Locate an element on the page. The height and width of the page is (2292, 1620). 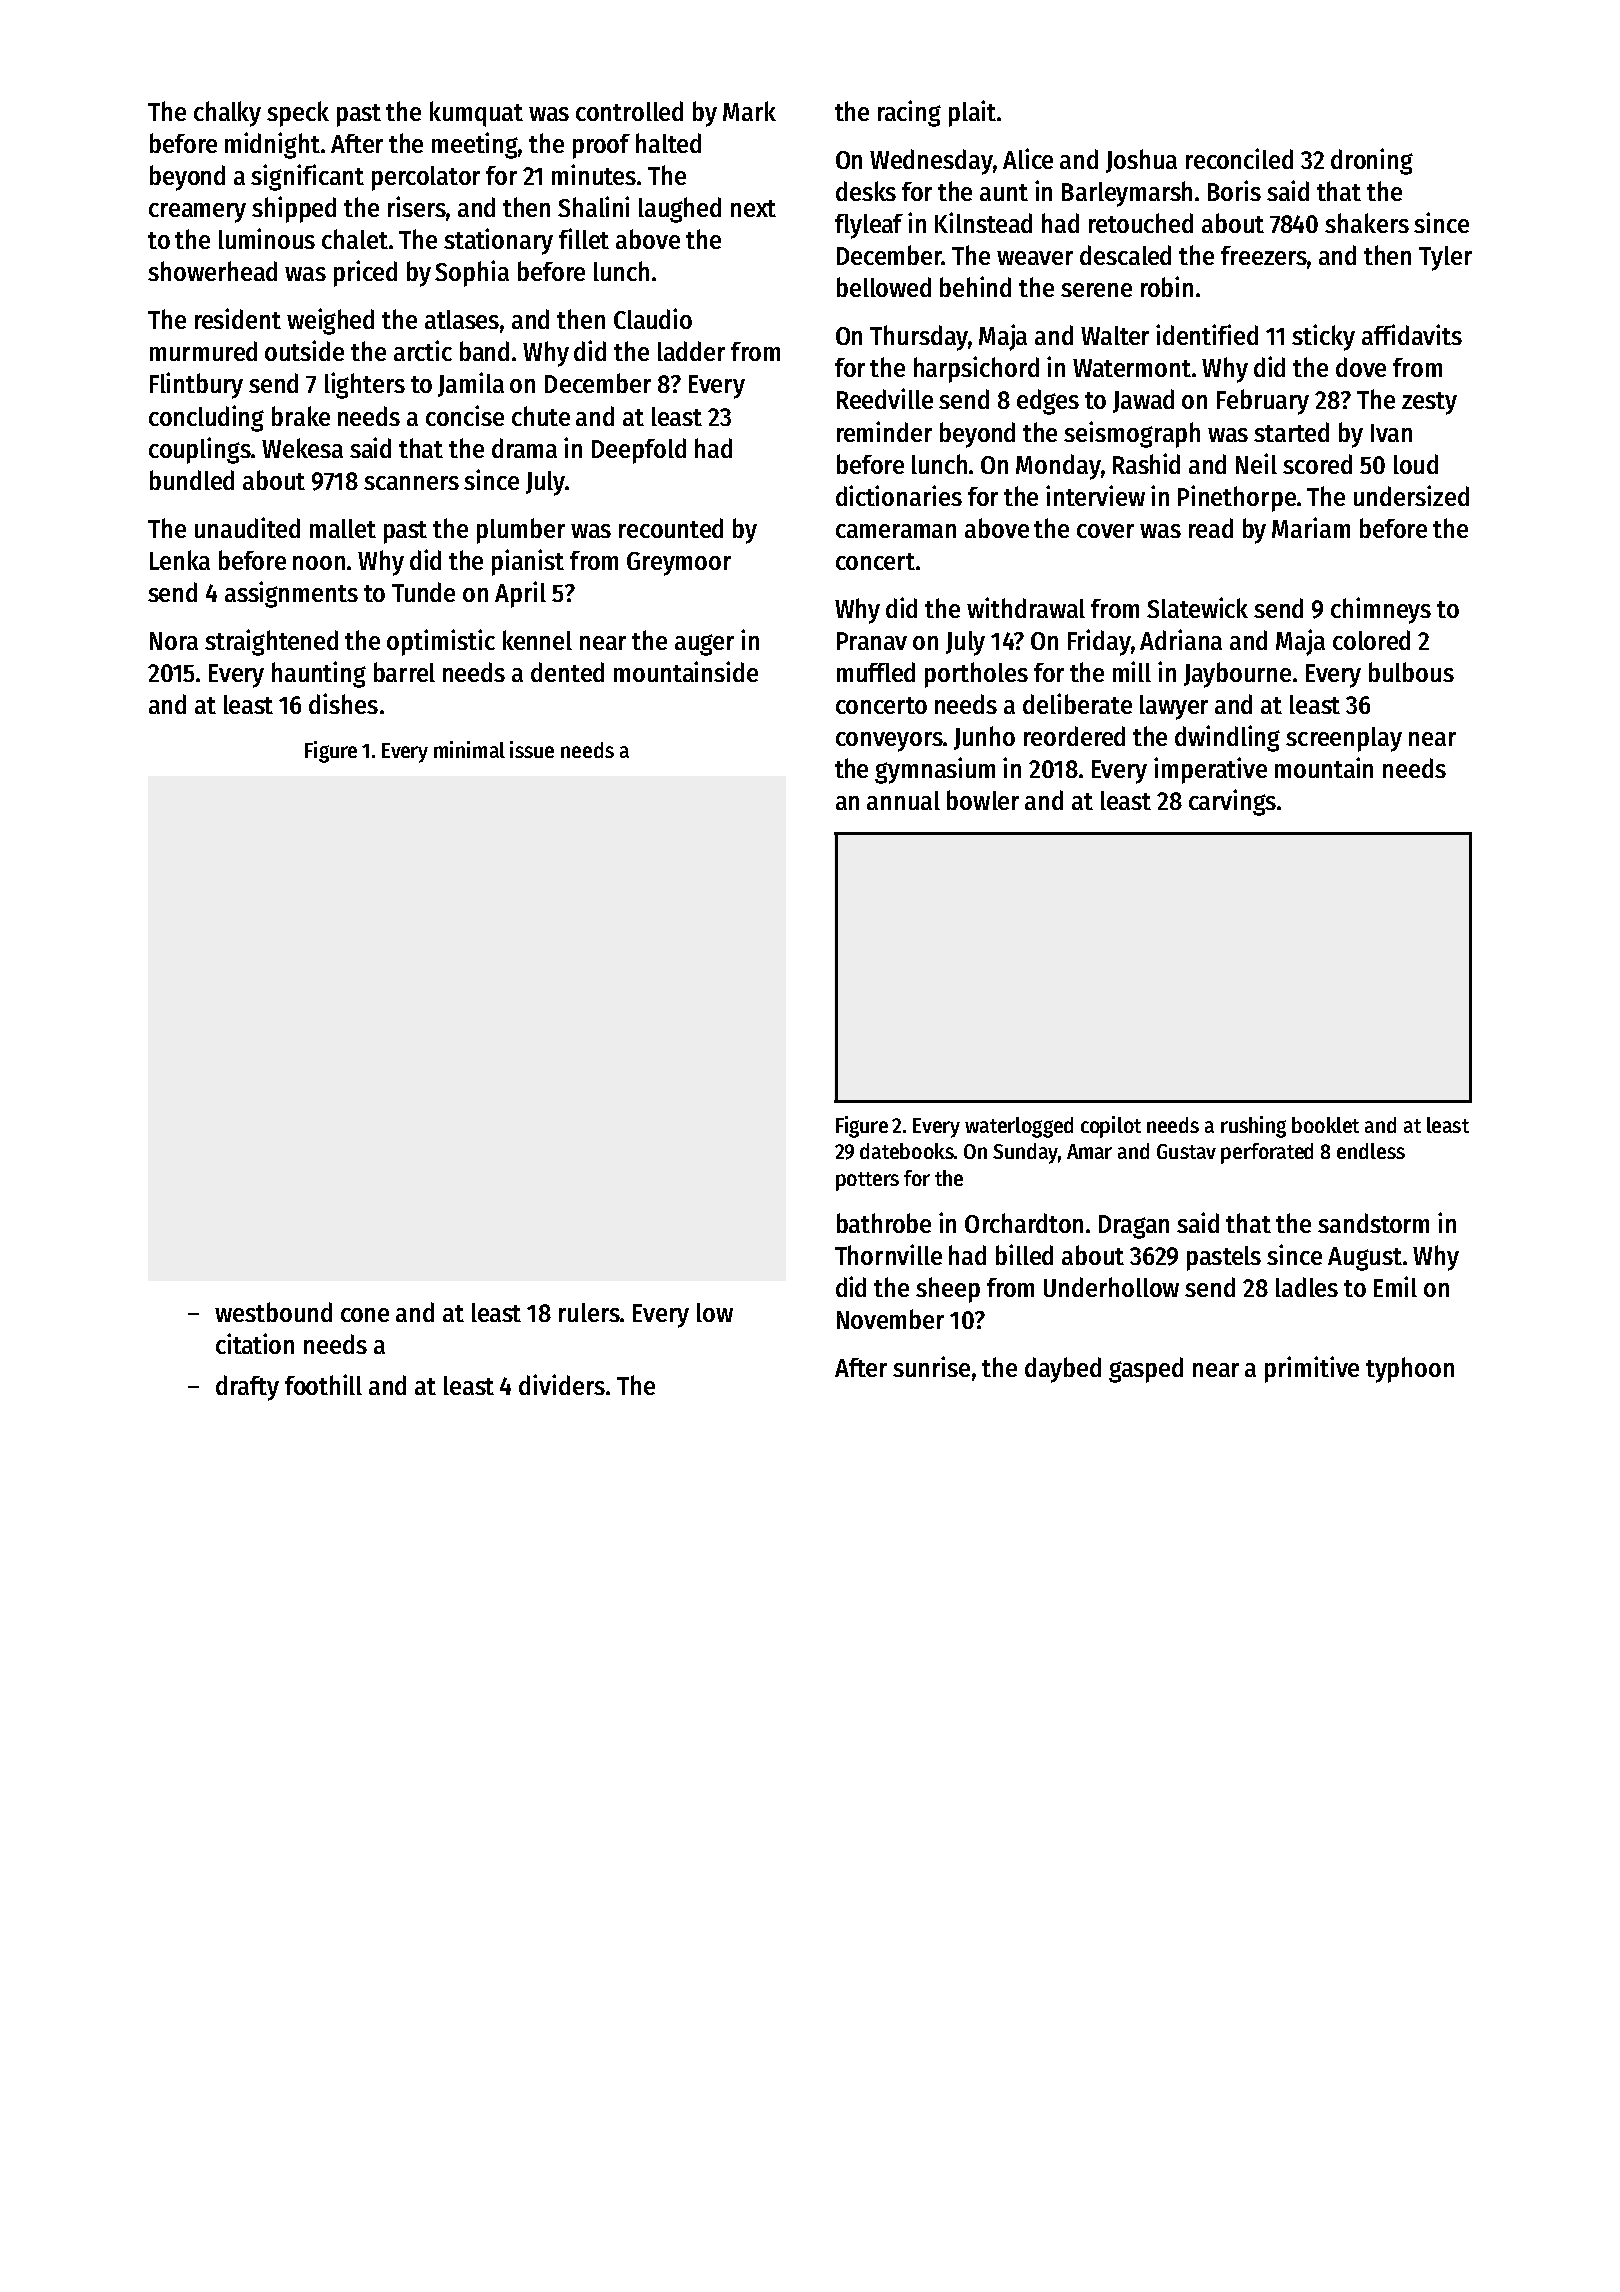
resident is located at coordinates (238, 318).
